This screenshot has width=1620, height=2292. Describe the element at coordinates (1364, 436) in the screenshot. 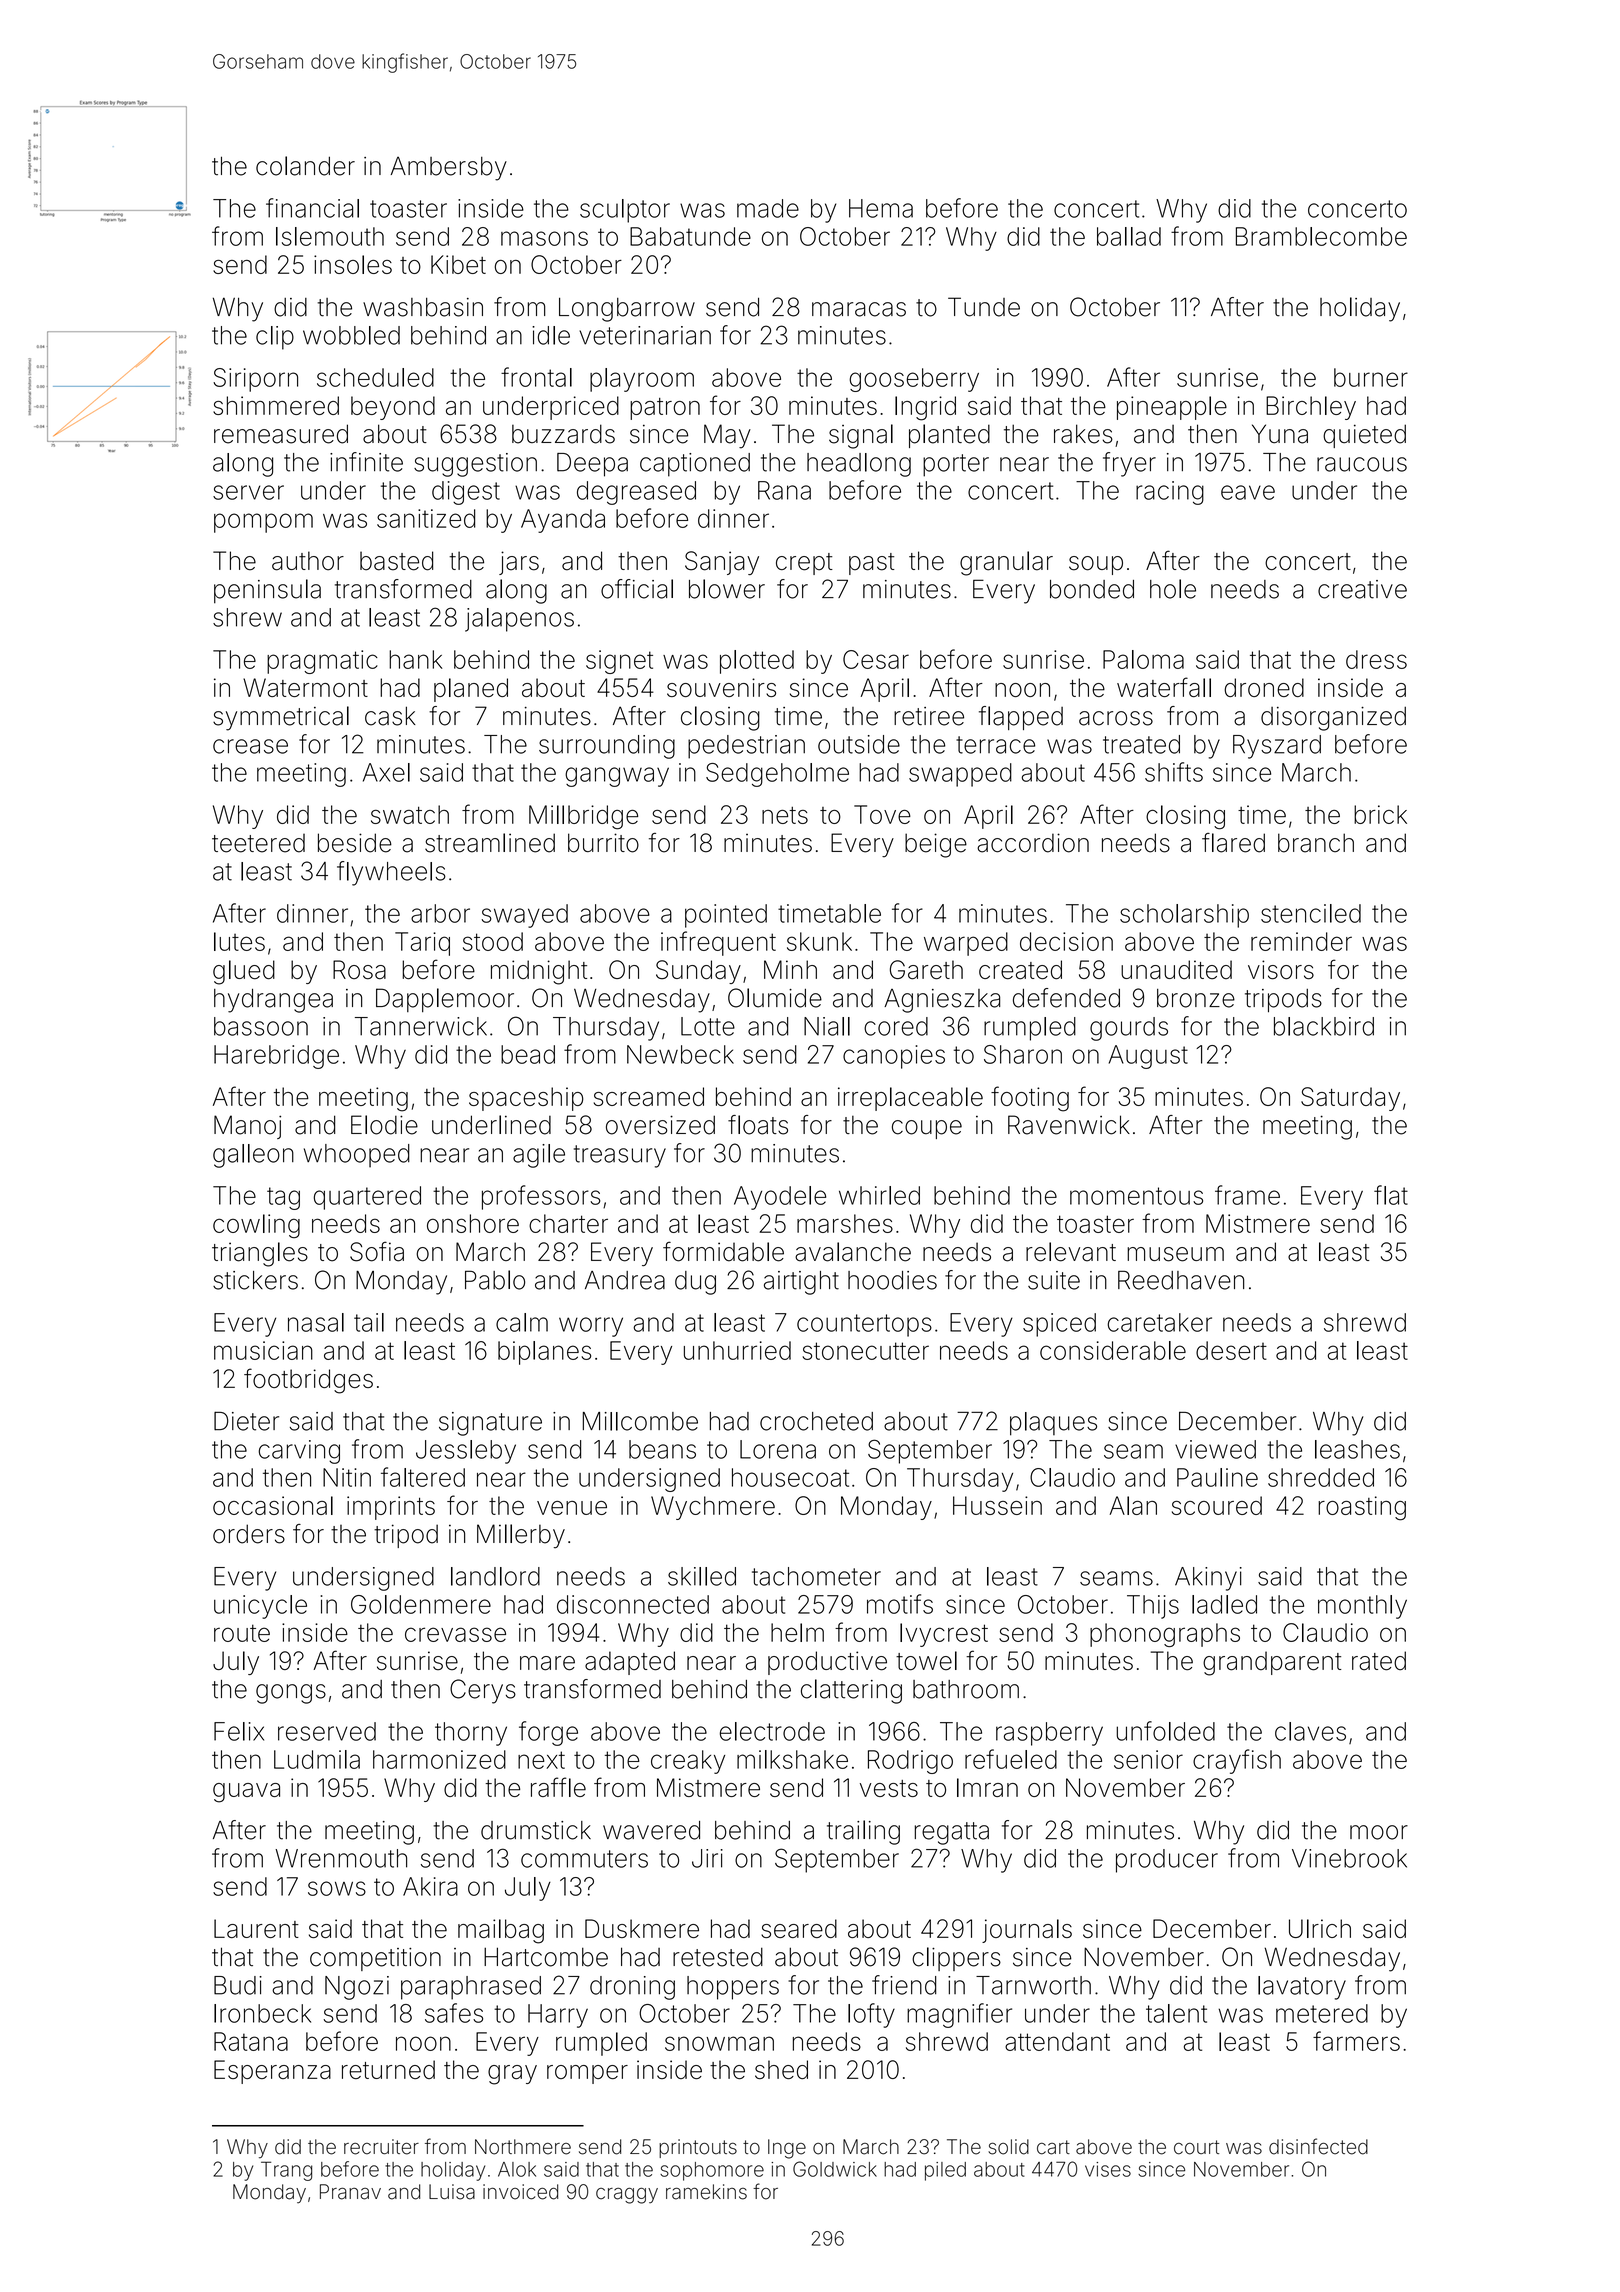

I see `quieted` at that location.
